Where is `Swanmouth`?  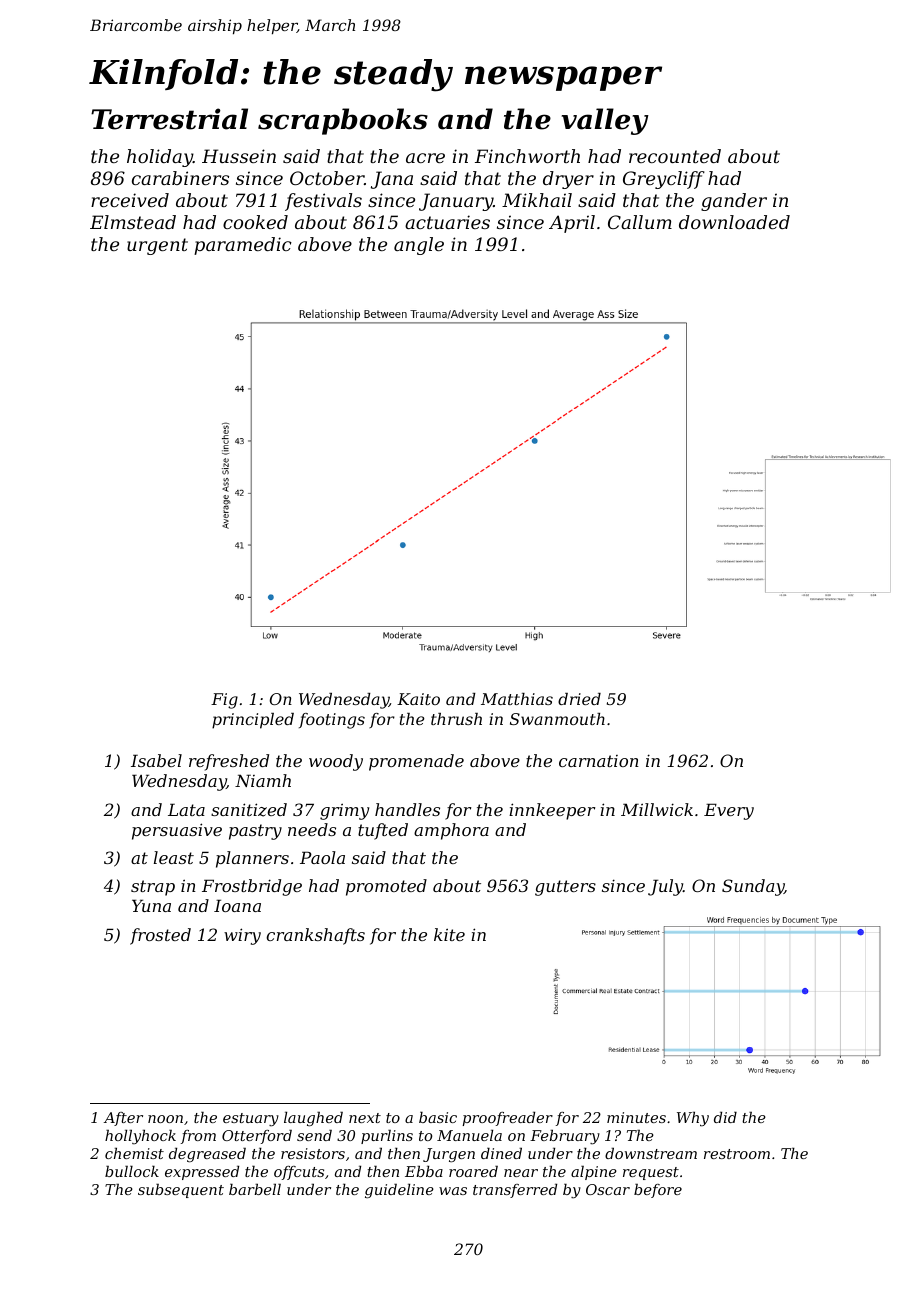 Swanmouth is located at coordinates (557, 719).
